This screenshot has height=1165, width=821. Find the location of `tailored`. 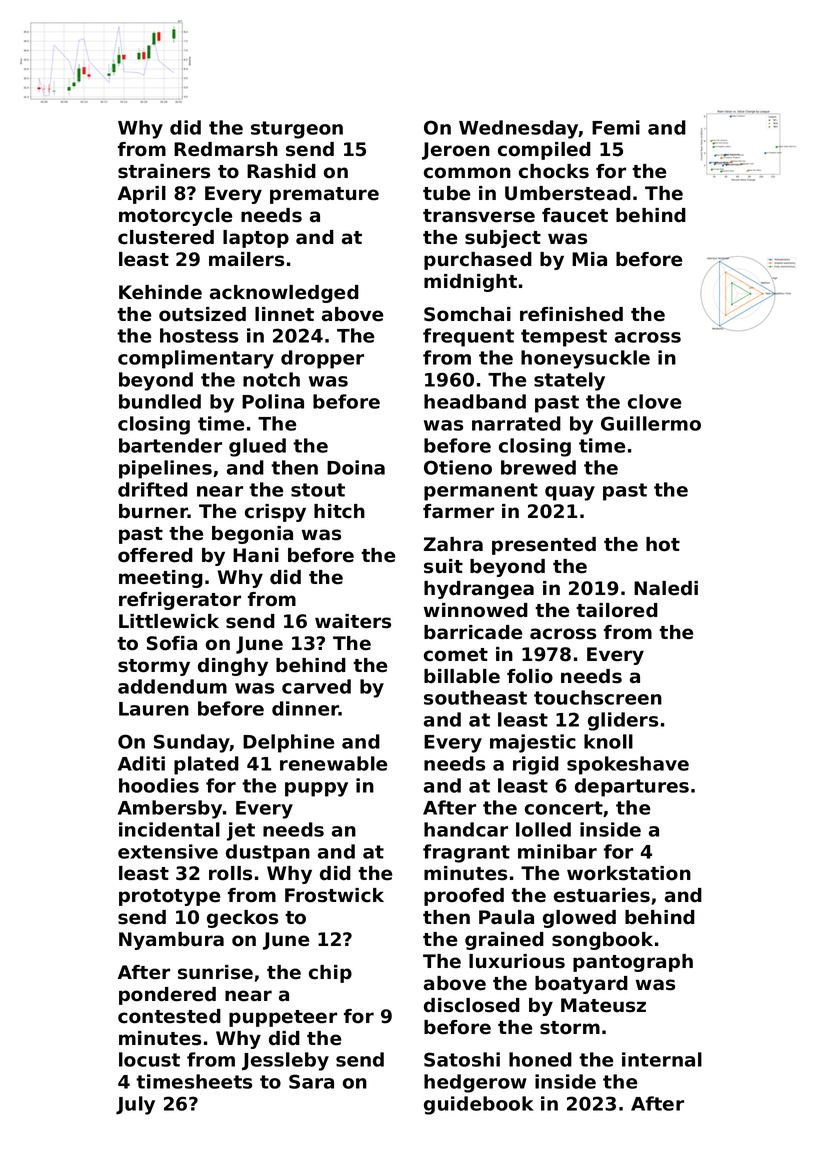

tailored is located at coordinates (617, 610).
